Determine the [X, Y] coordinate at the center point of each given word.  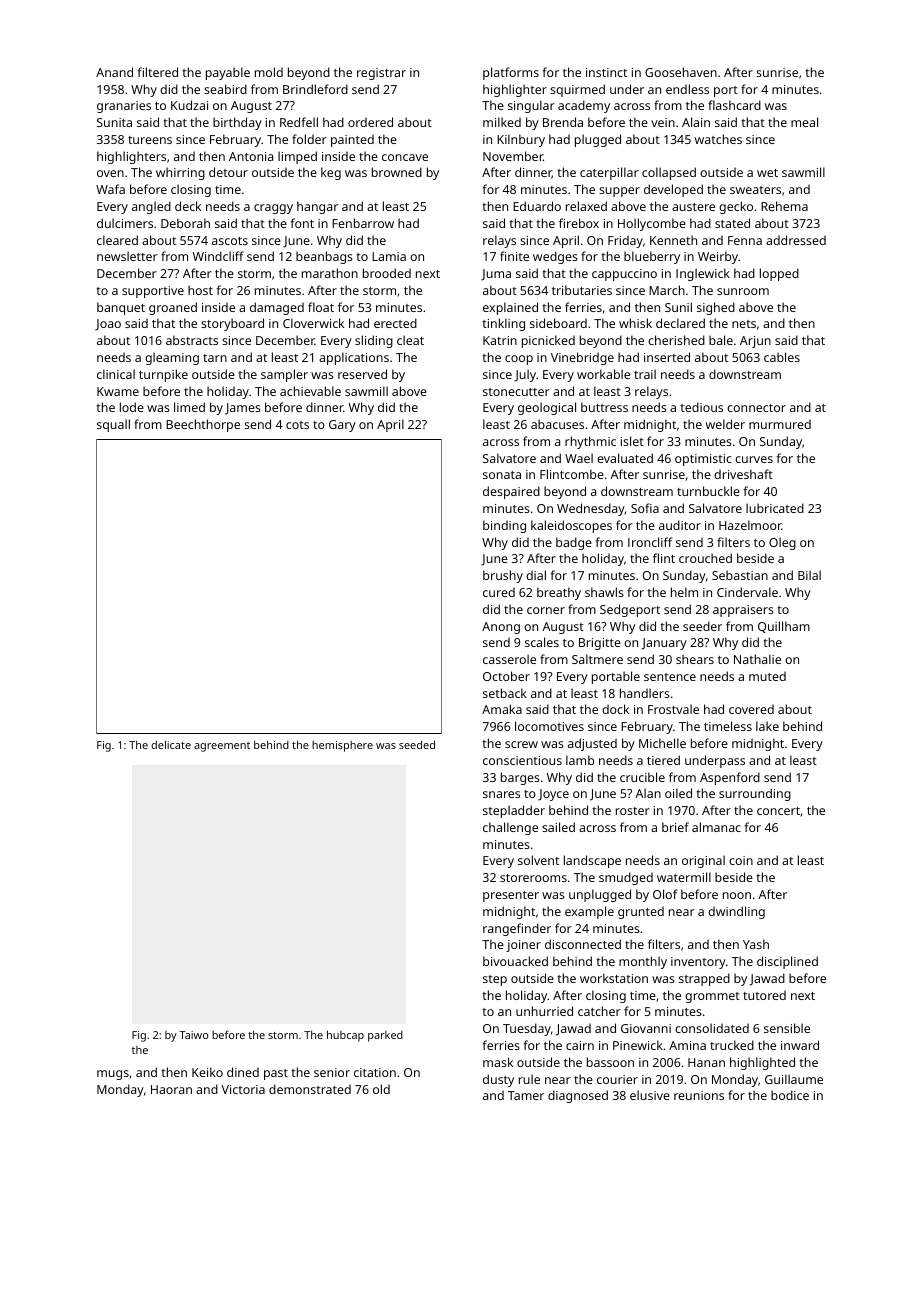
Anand [114, 72]
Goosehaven [681, 72]
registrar [381, 74]
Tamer [526, 1095]
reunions [699, 1095]
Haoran [171, 1089]
